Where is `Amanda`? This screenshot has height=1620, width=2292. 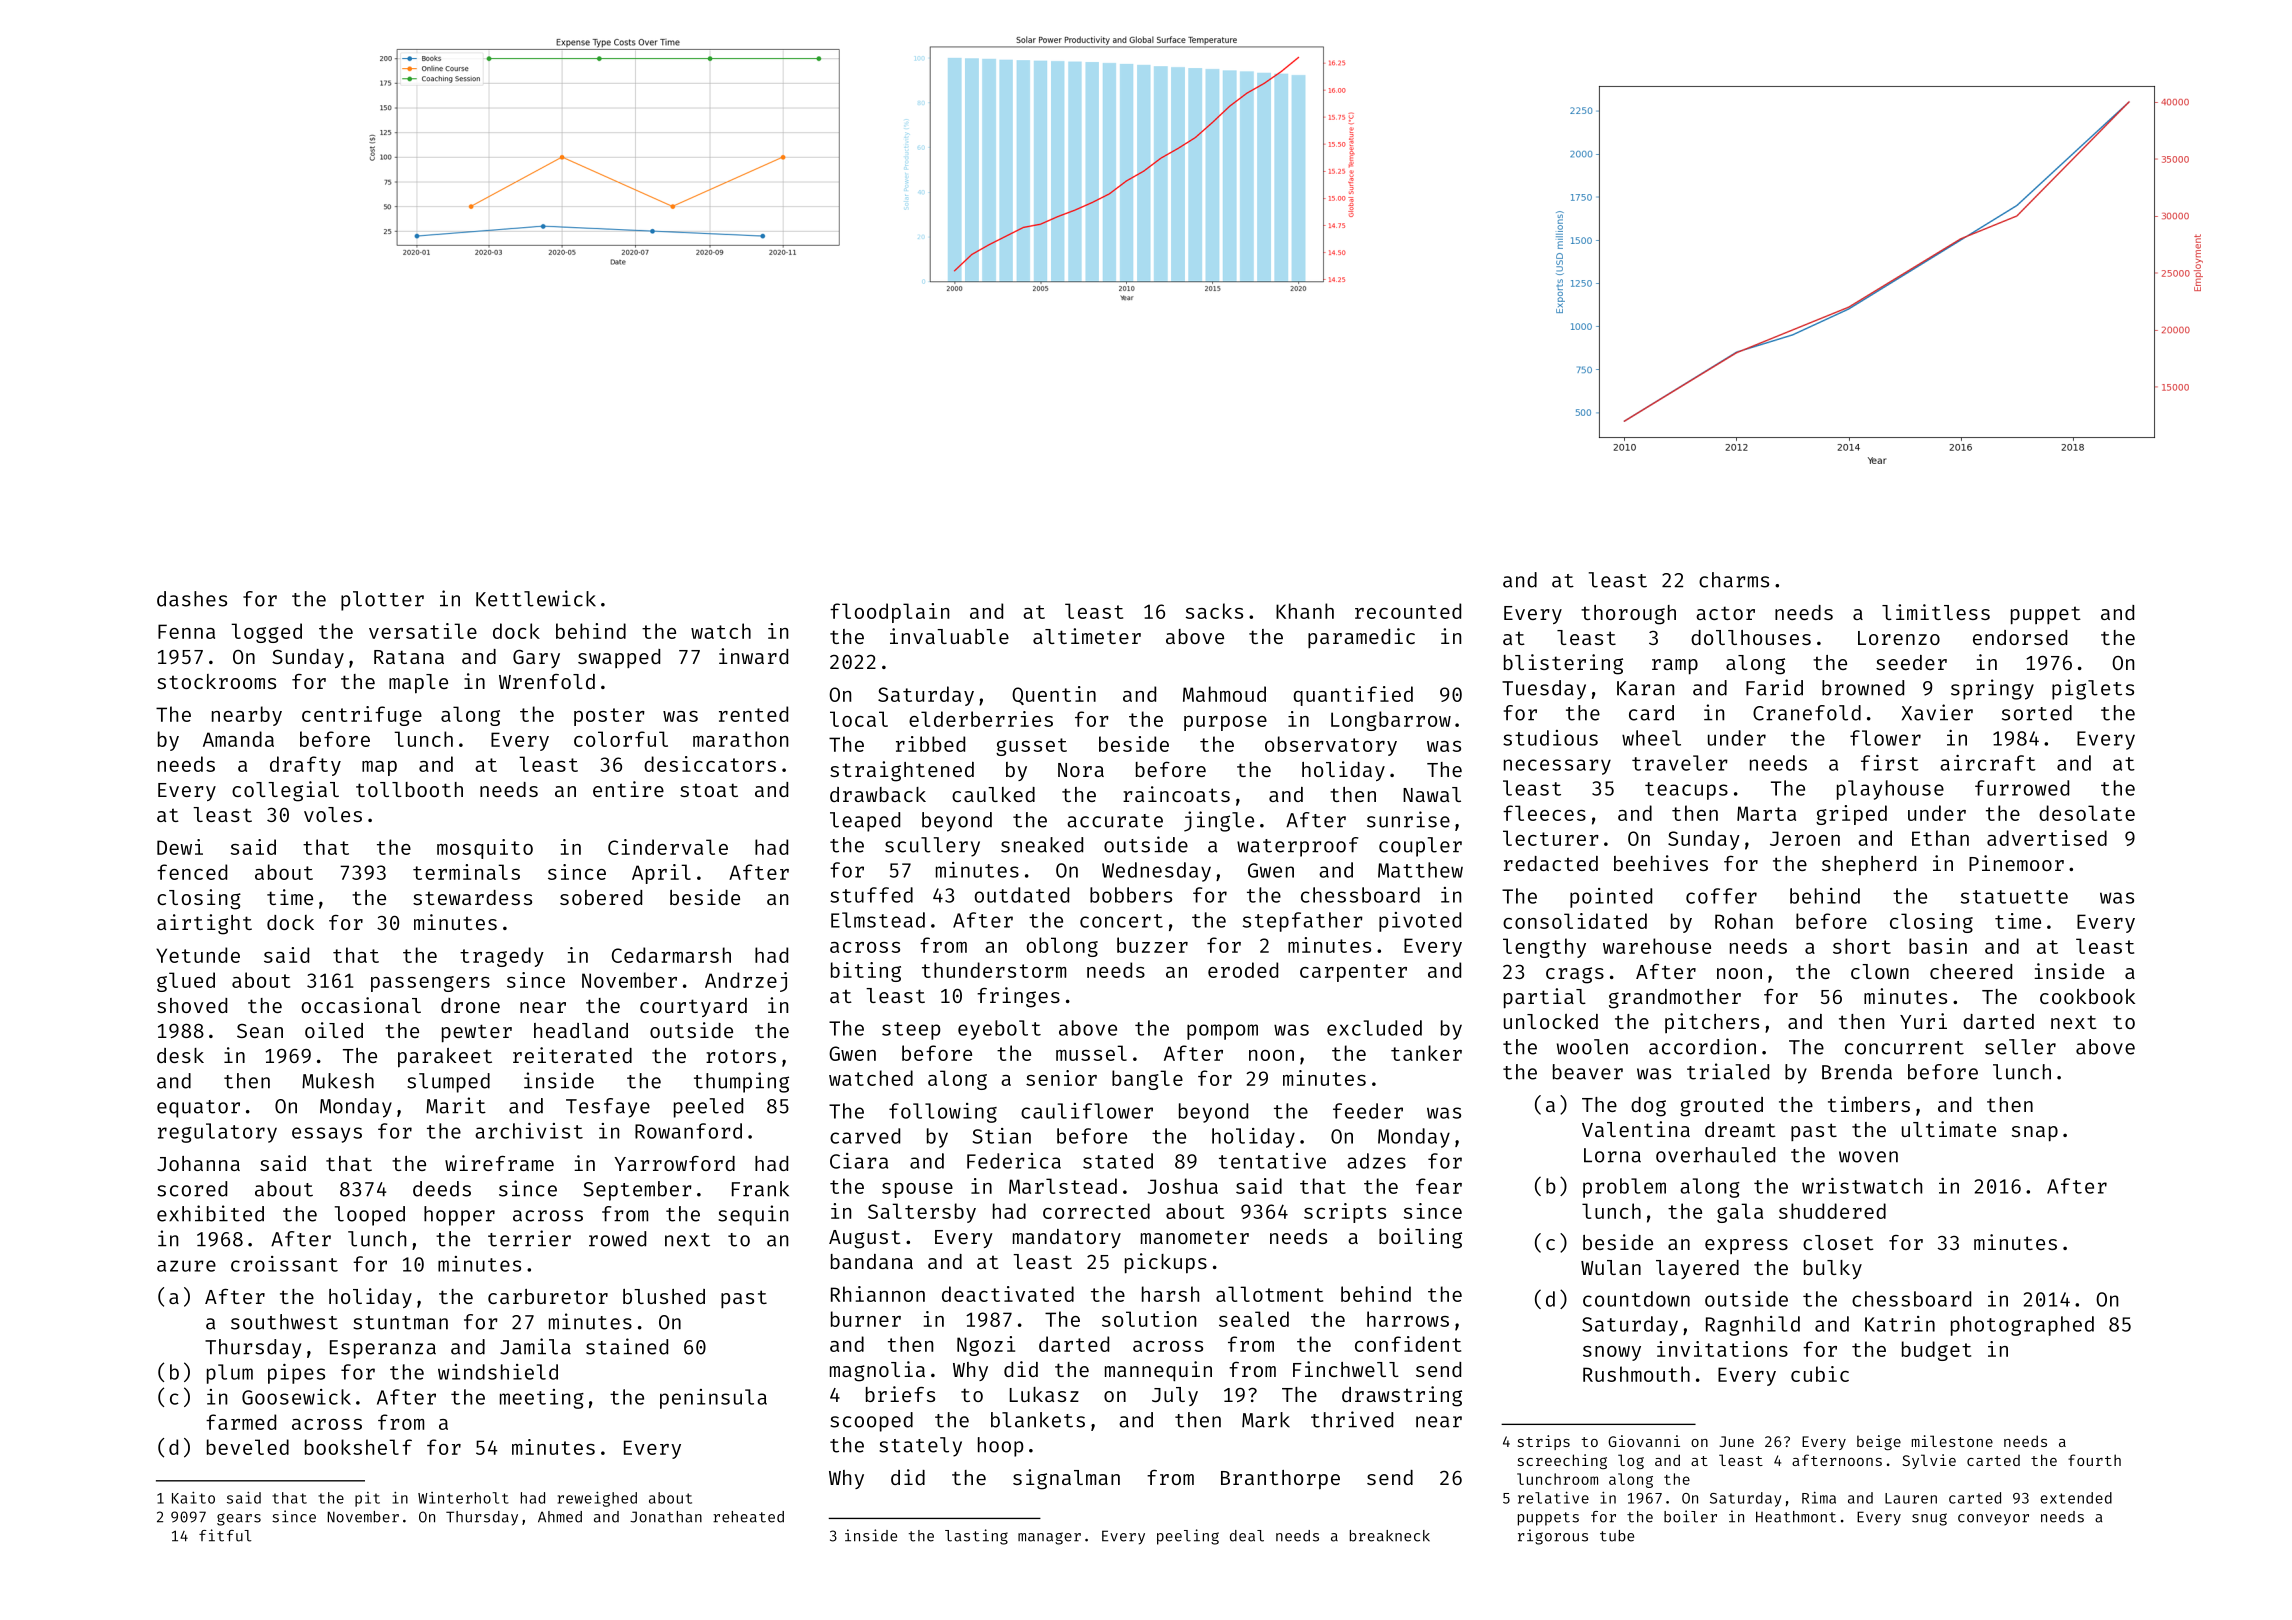
Amanda is located at coordinates (238, 739).
